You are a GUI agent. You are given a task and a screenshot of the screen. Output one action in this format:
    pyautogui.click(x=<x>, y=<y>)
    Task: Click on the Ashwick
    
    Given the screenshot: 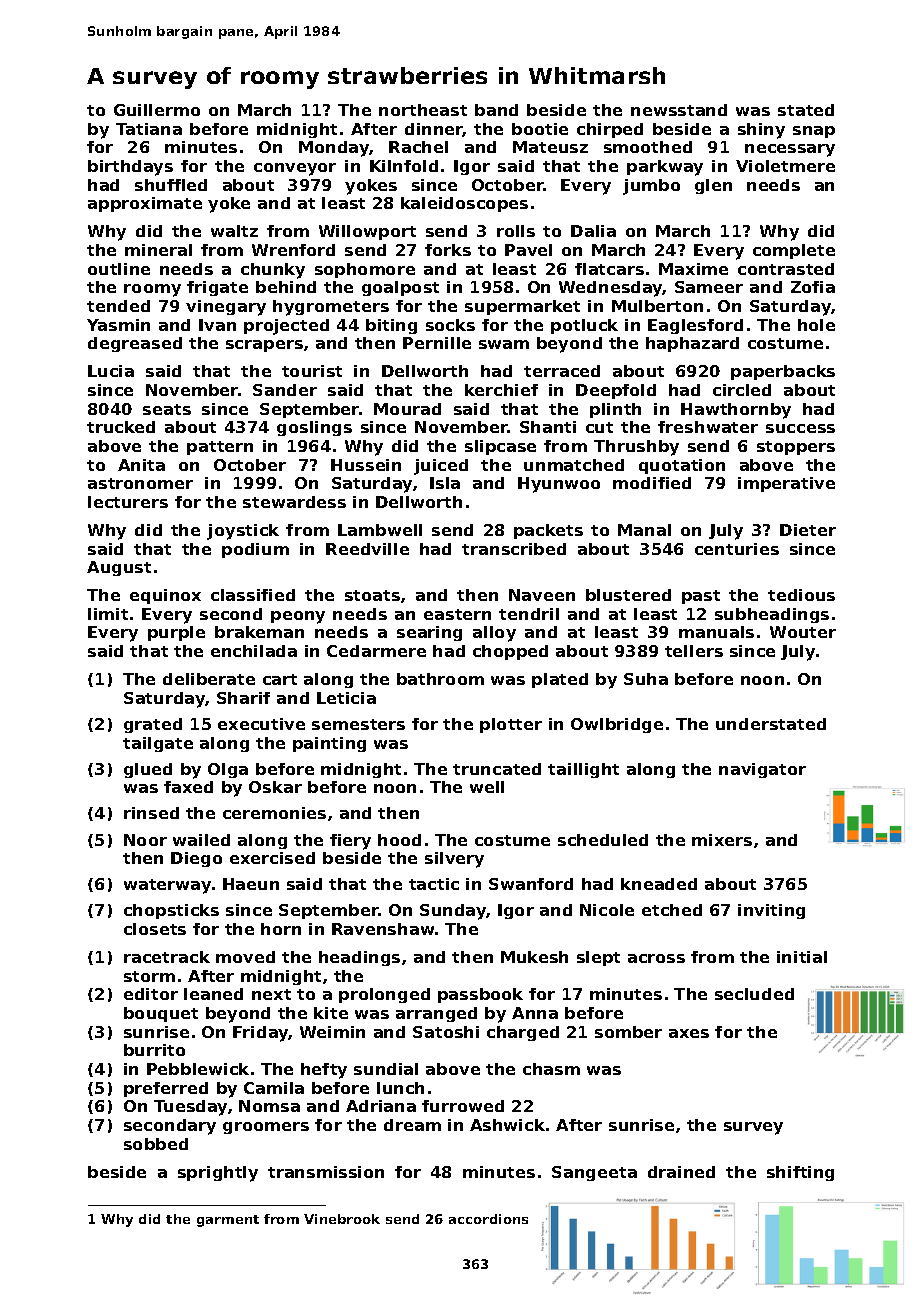 What is the action you would take?
    pyautogui.click(x=507, y=1125)
